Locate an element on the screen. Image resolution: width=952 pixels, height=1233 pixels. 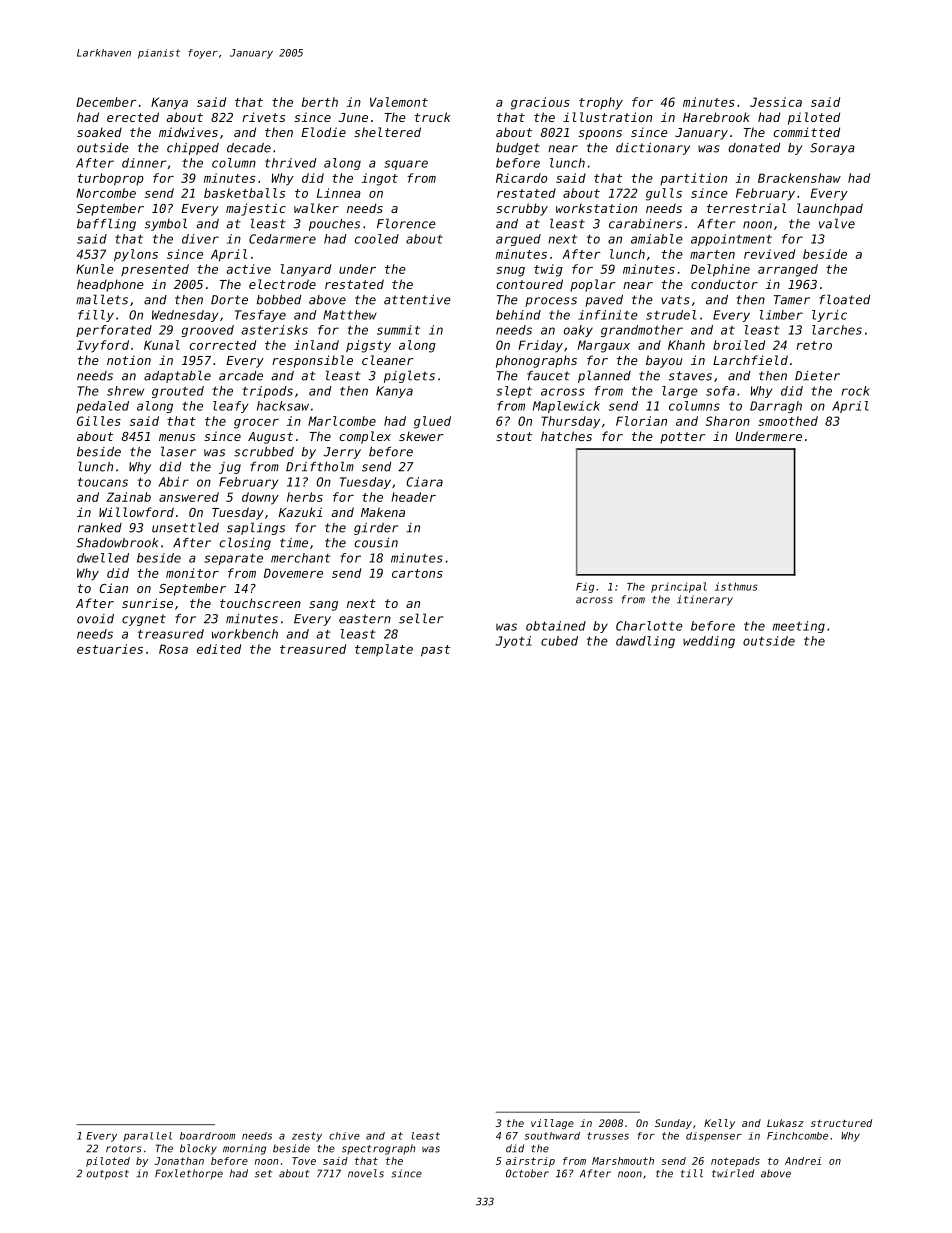
Fig is located at coordinates (585, 587).
